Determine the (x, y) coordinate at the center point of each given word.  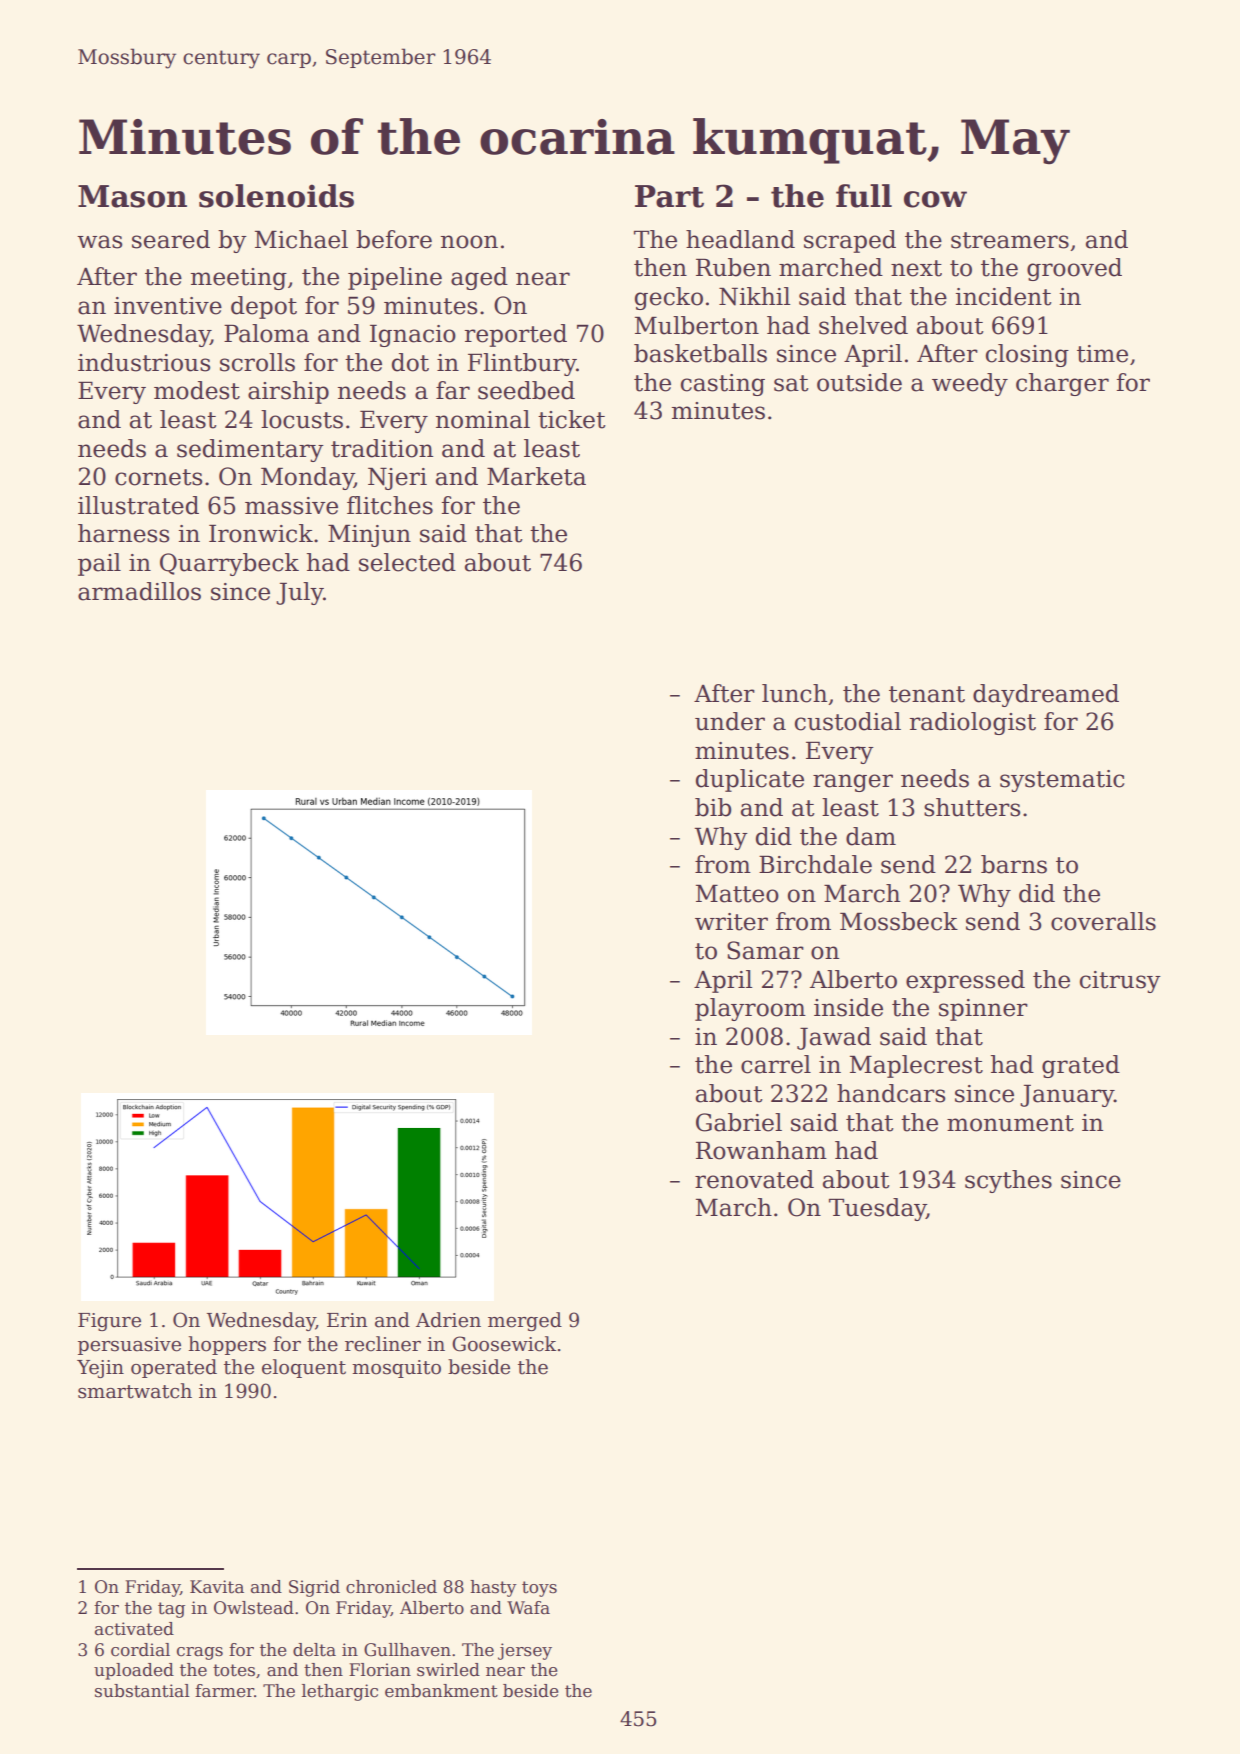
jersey (525, 1651)
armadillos (139, 591)
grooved (1074, 269)
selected (407, 562)
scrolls (257, 362)
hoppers (227, 1345)
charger (1062, 384)
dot (410, 362)
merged (525, 1321)
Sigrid (314, 1588)
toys (539, 1589)
